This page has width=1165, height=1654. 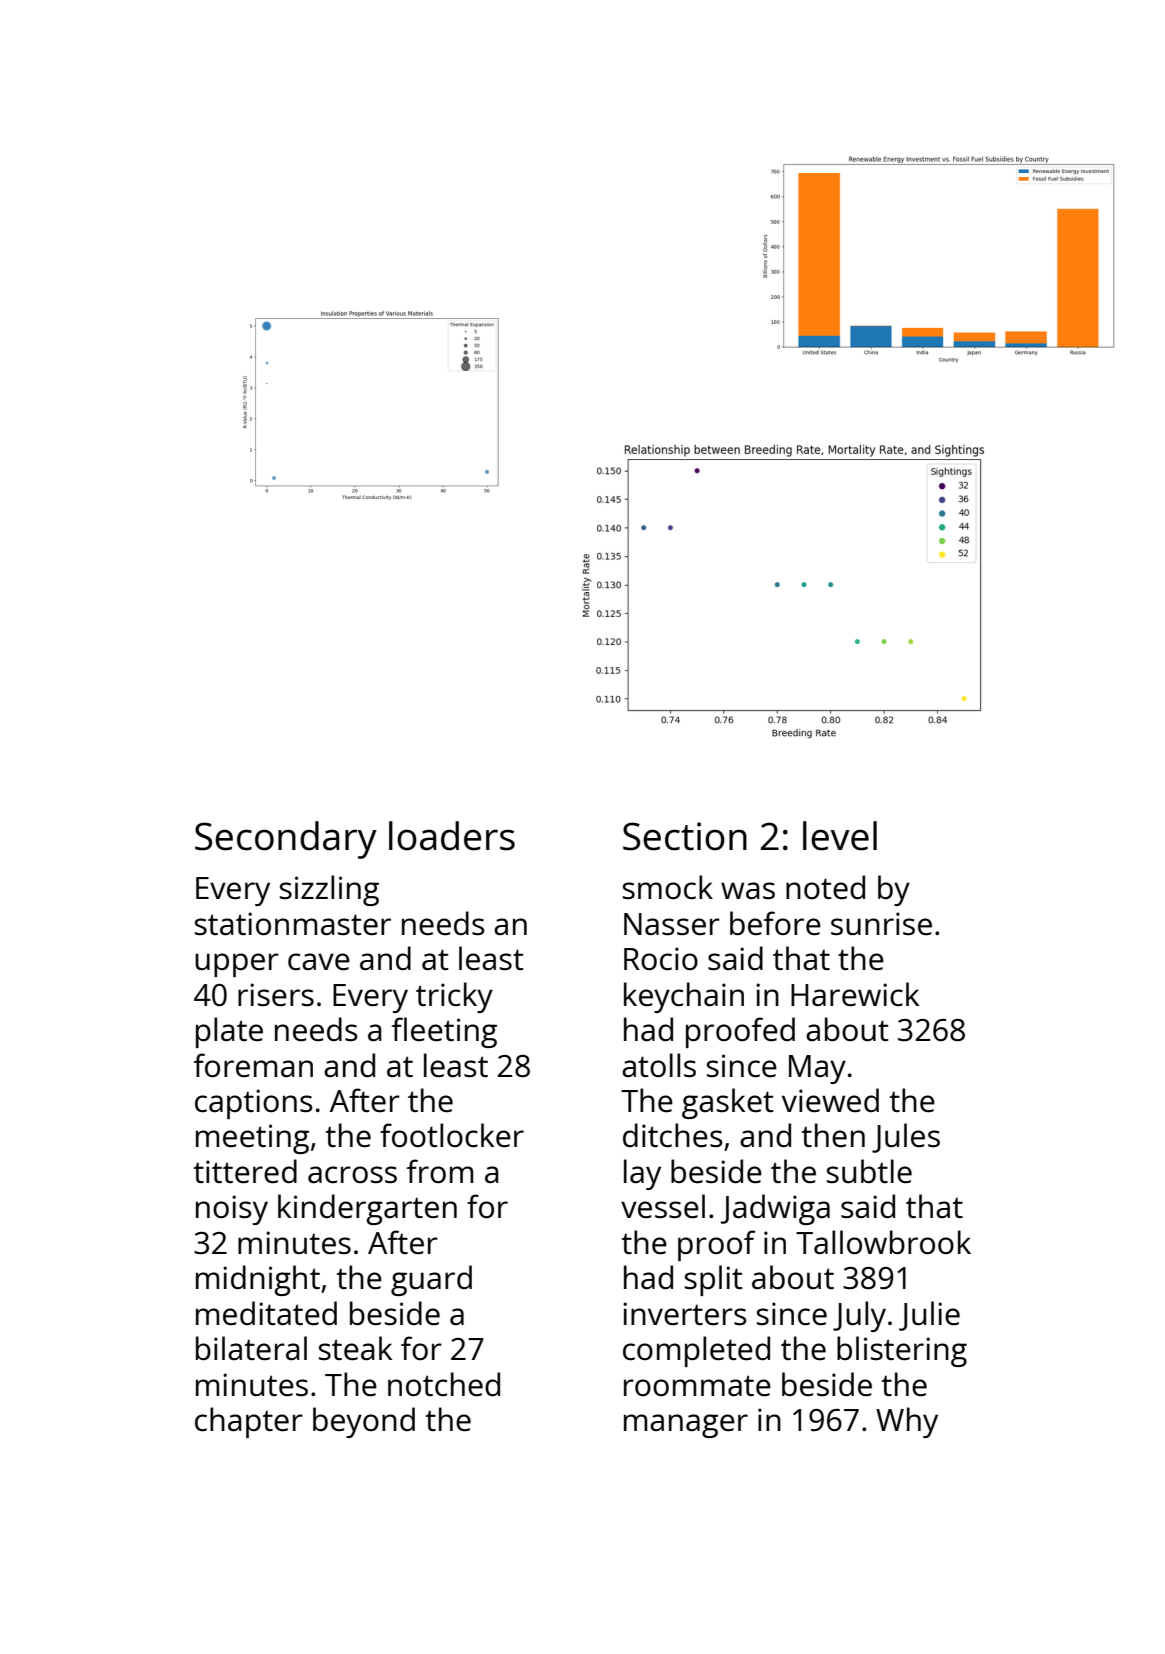 What do you see at coordinates (685, 836) in the page?
I see `Section` at bounding box center [685, 836].
